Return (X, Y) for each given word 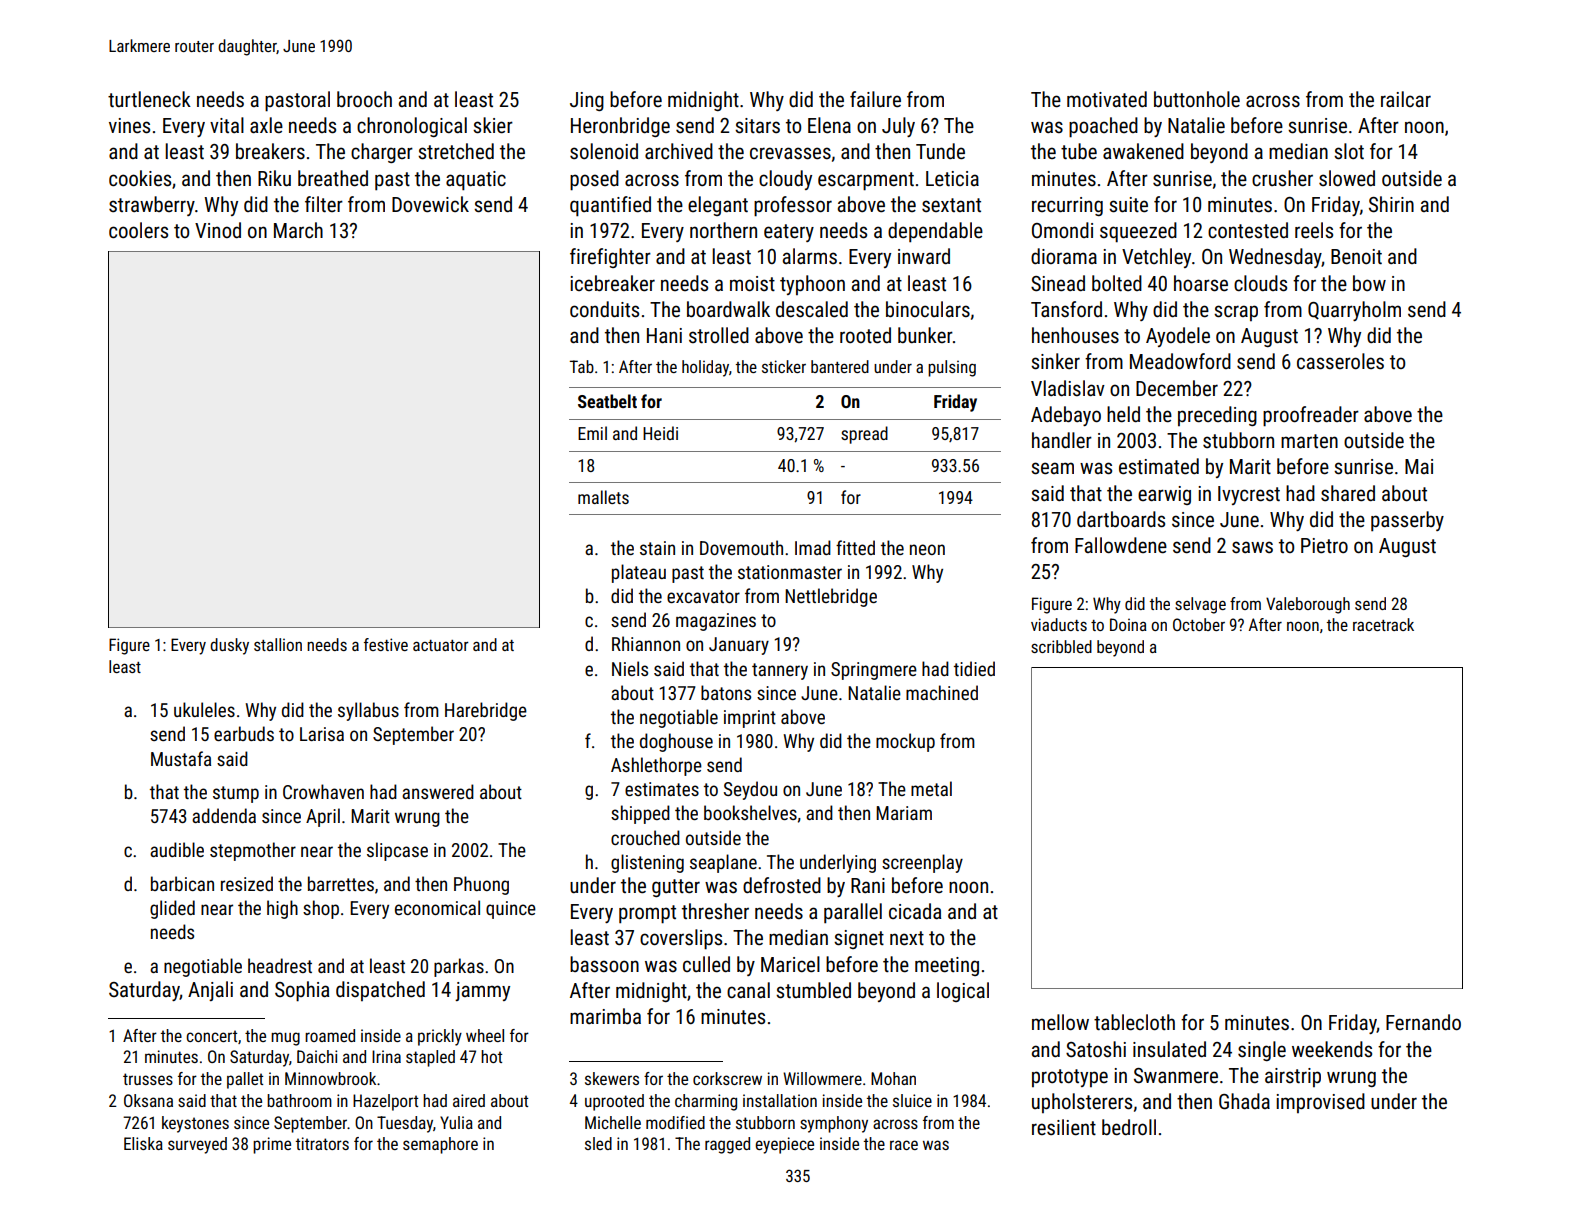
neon (927, 549)
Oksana (148, 1100)
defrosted (782, 885)
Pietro (1324, 546)
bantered (840, 366)
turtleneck (149, 99)
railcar (1406, 99)
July (898, 127)
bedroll (1129, 1127)
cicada (915, 911)
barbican (182, 883)
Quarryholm (1354, 311)
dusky (229, 646)
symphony (834, 1124)
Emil (592, 433)
